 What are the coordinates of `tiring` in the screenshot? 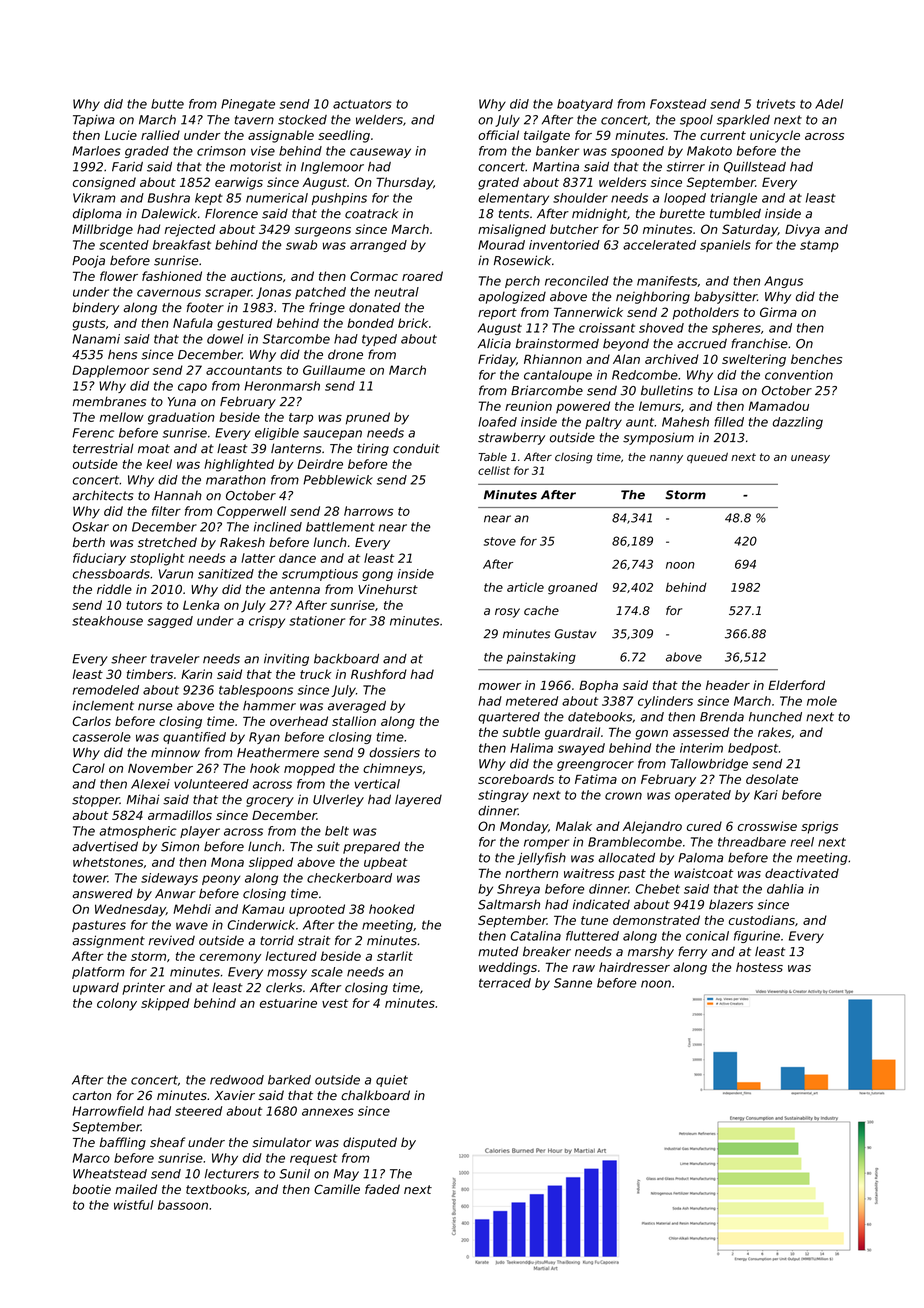 It's located at (373, 449).
